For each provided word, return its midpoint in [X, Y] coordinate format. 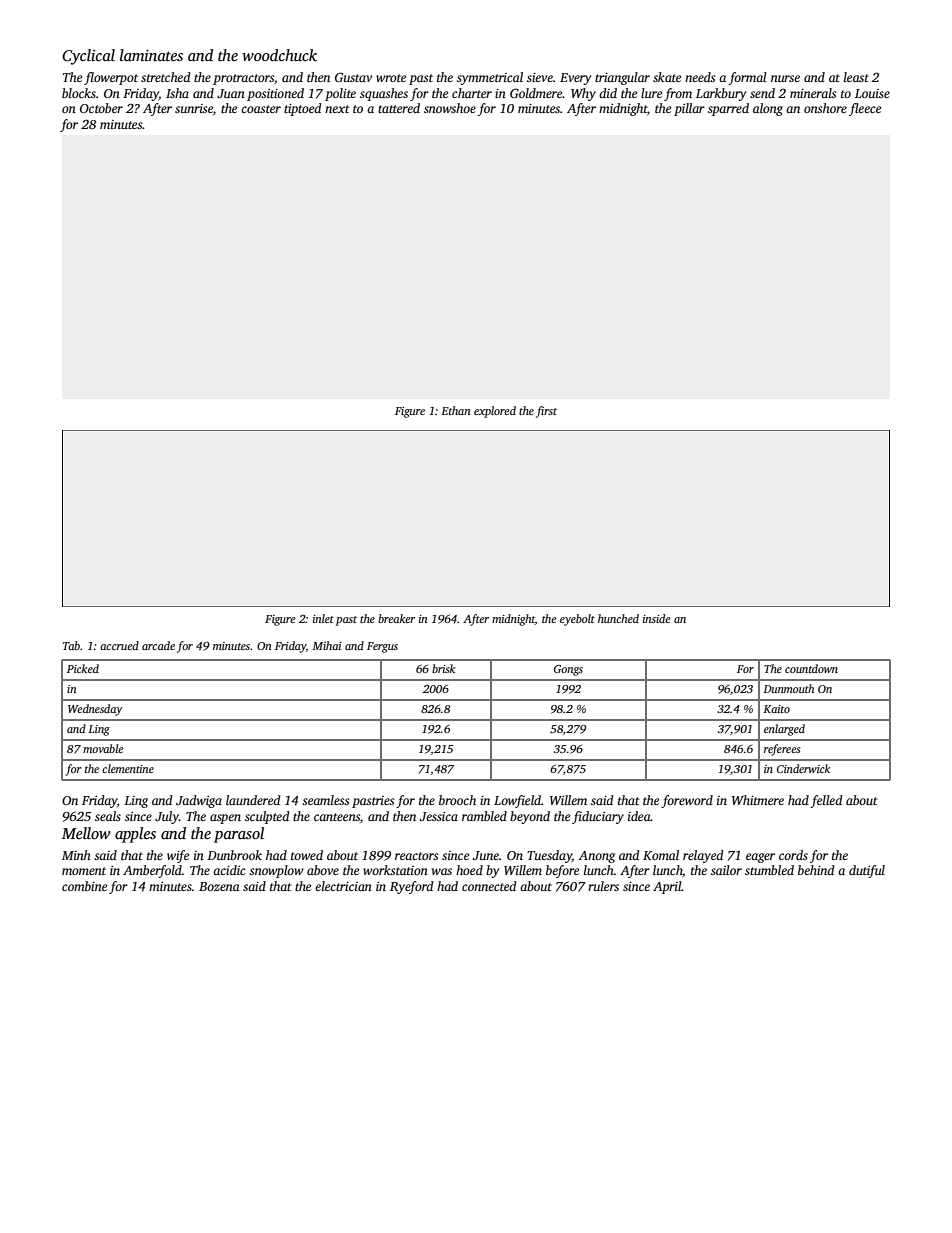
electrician [343, 886]
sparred [728, 109]
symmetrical [490, 78]
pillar [689, 109]
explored [495, 412]
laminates [151, 55]
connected [489, 886]
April [667, 887]
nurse [785, 78]
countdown [811, 668]
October [101, 108]
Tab [71, 645]
